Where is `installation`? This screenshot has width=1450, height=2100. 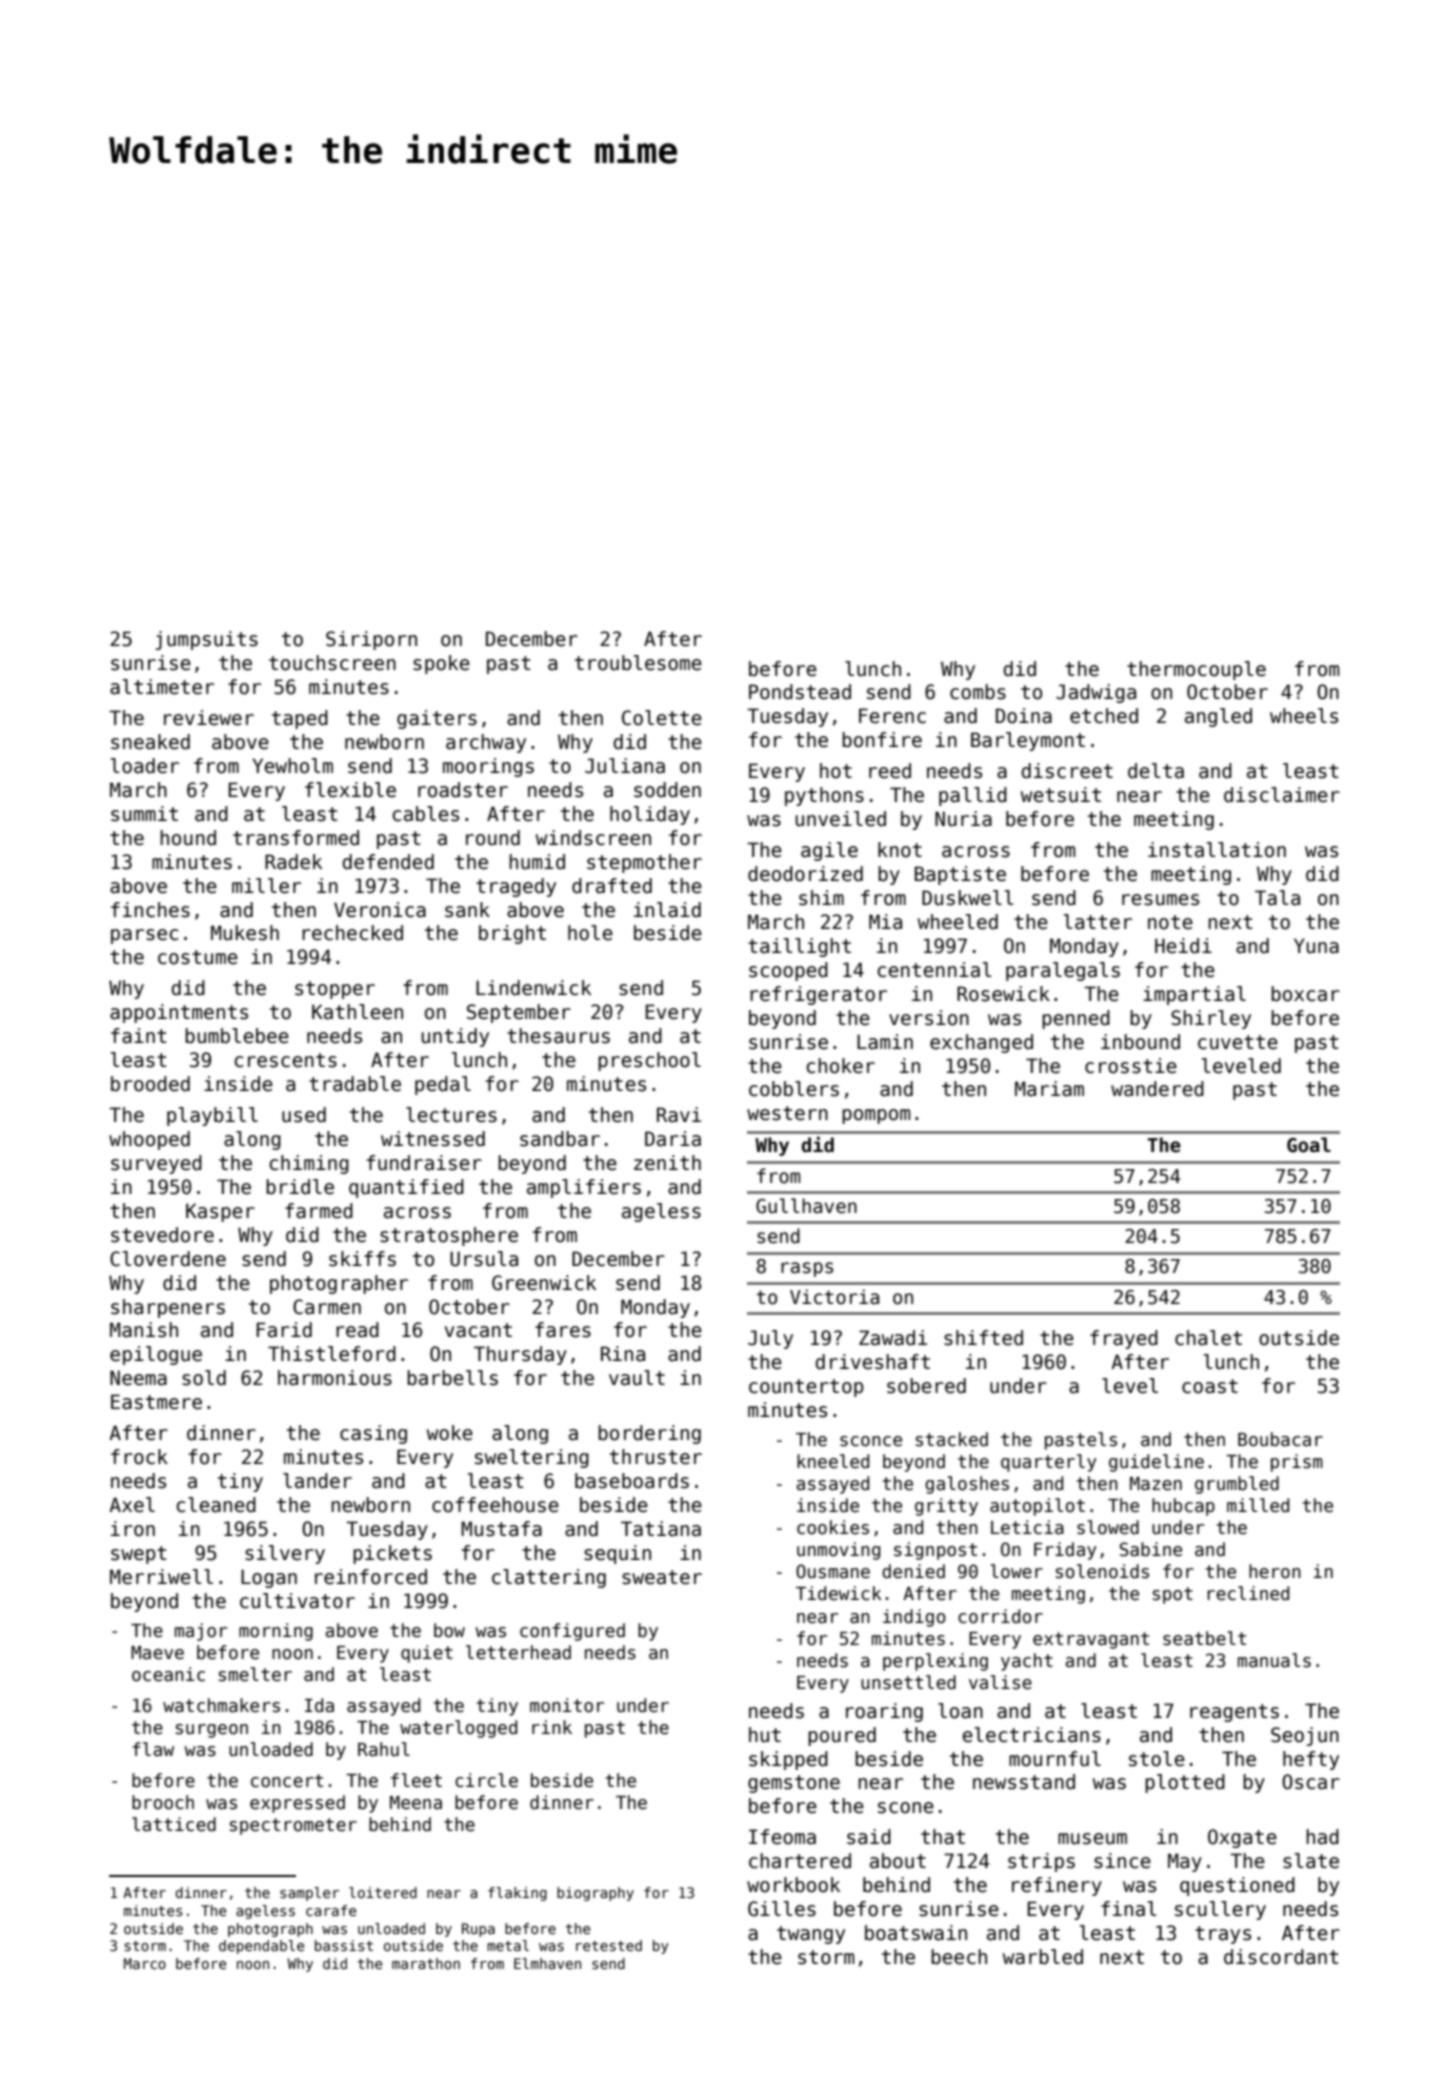 installation is located at coordinates (1217, 850).
